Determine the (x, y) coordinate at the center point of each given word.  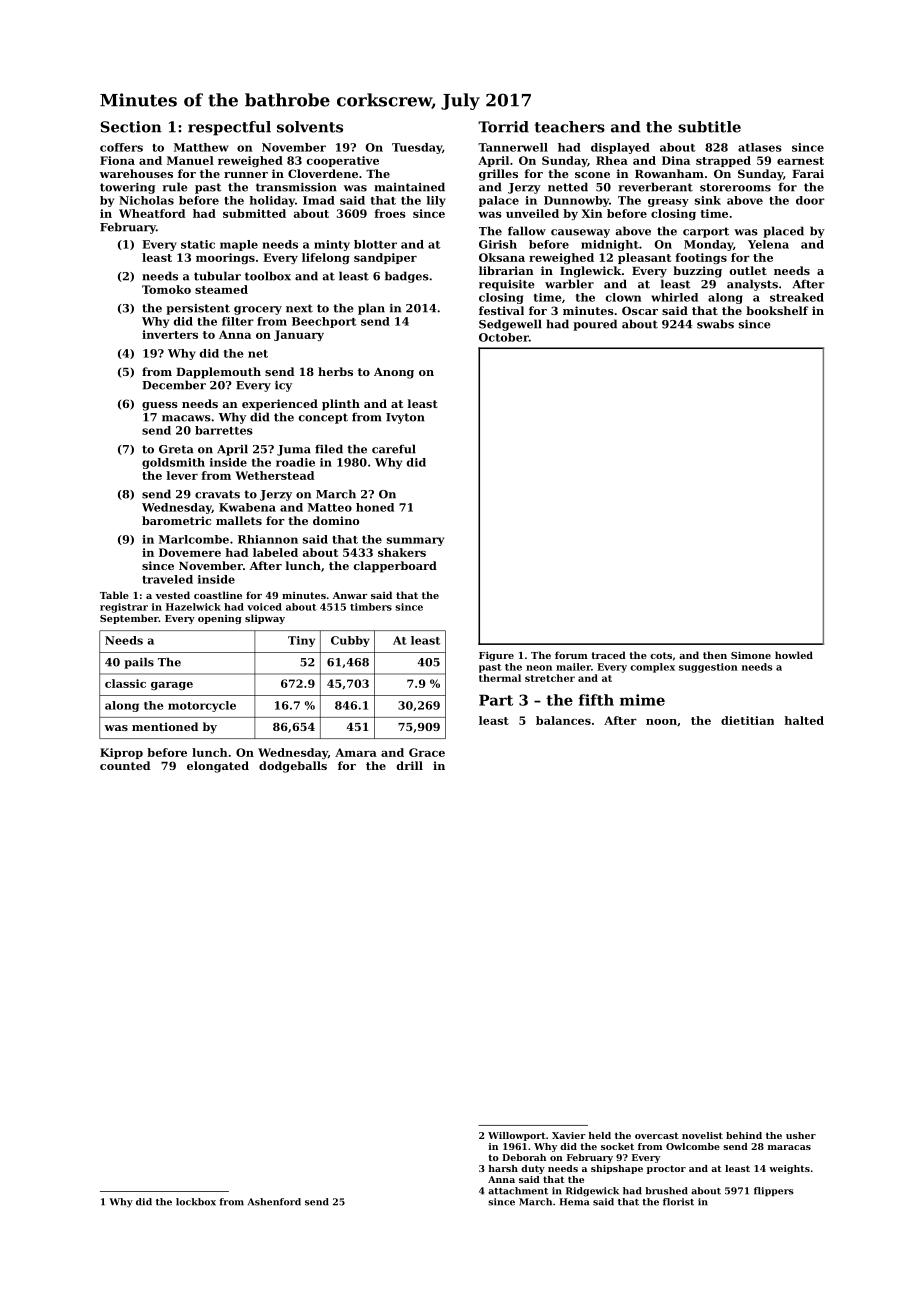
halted (804, 720)
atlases (760, 147)
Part (496, 700)
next (299, 308)
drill (410, 765)
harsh (503, 1168)
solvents (310, 127)
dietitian (747, 720)
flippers (774, 1191)
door (810, 200)
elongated (218, 767)
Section (130, 127)
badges (407, 277)
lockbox (196, 1202)
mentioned (165, 726)
